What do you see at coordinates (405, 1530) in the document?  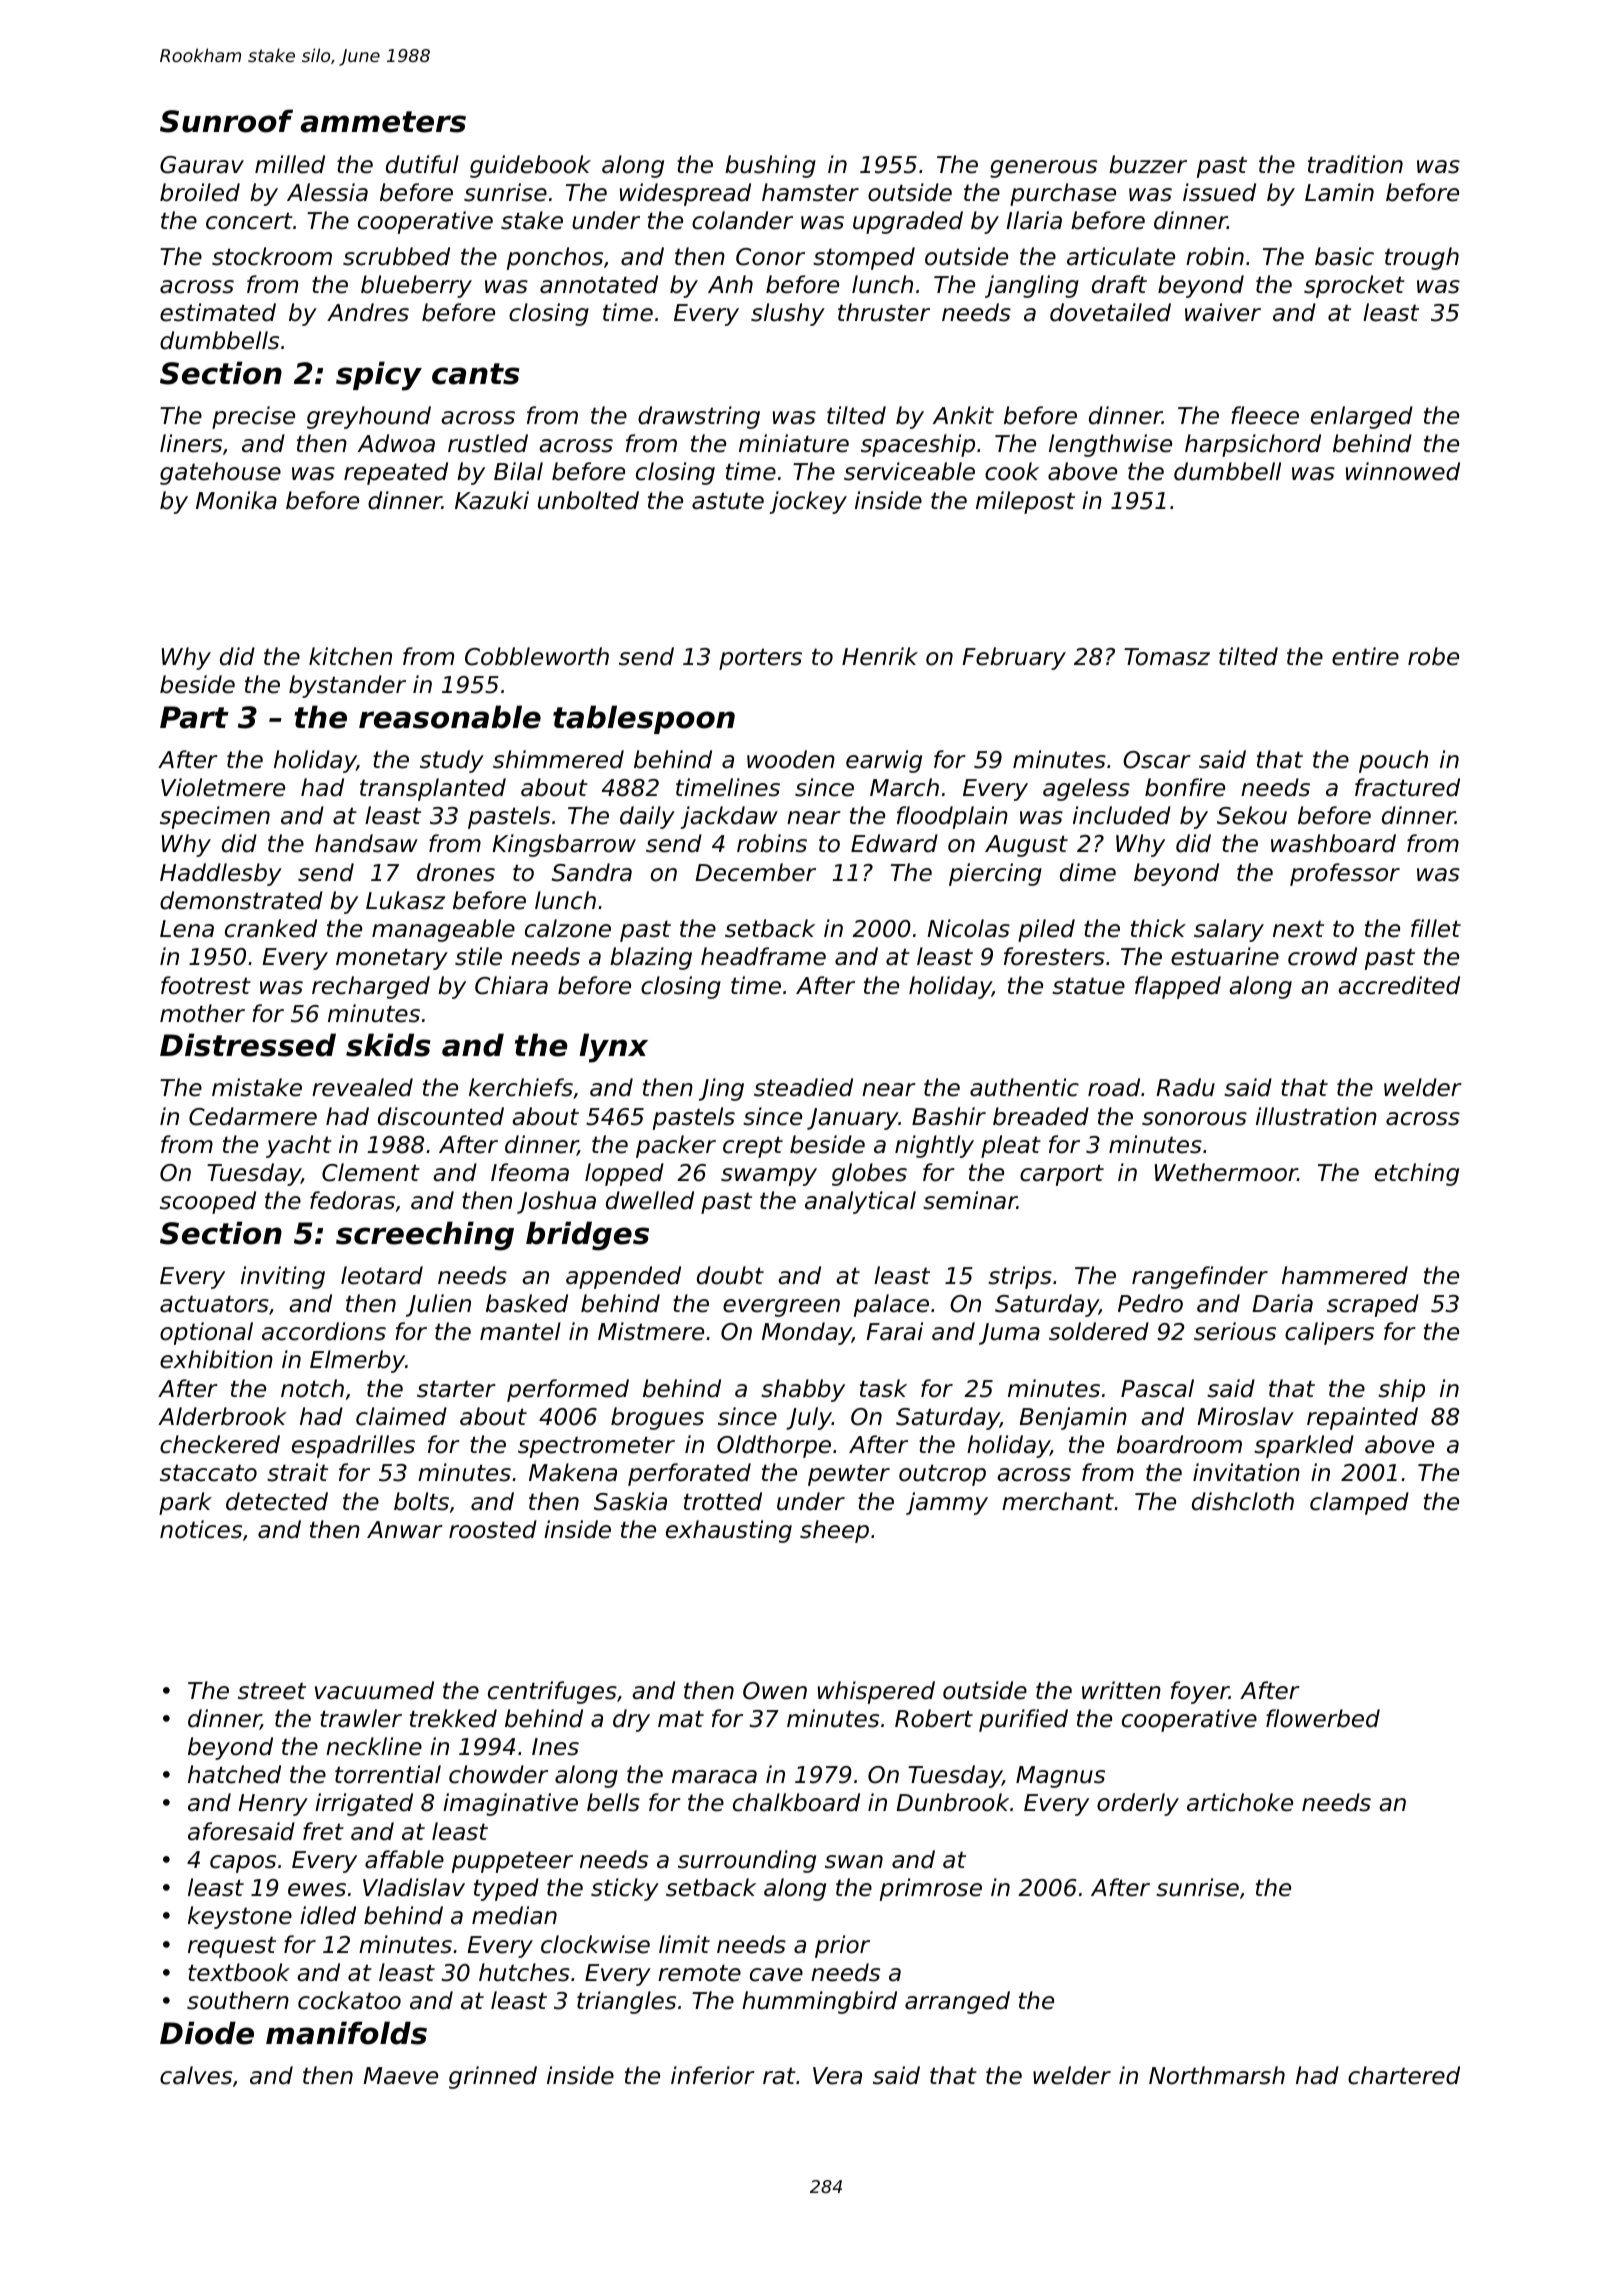 I see `Anwar` at bounding box center [405, 1530].
